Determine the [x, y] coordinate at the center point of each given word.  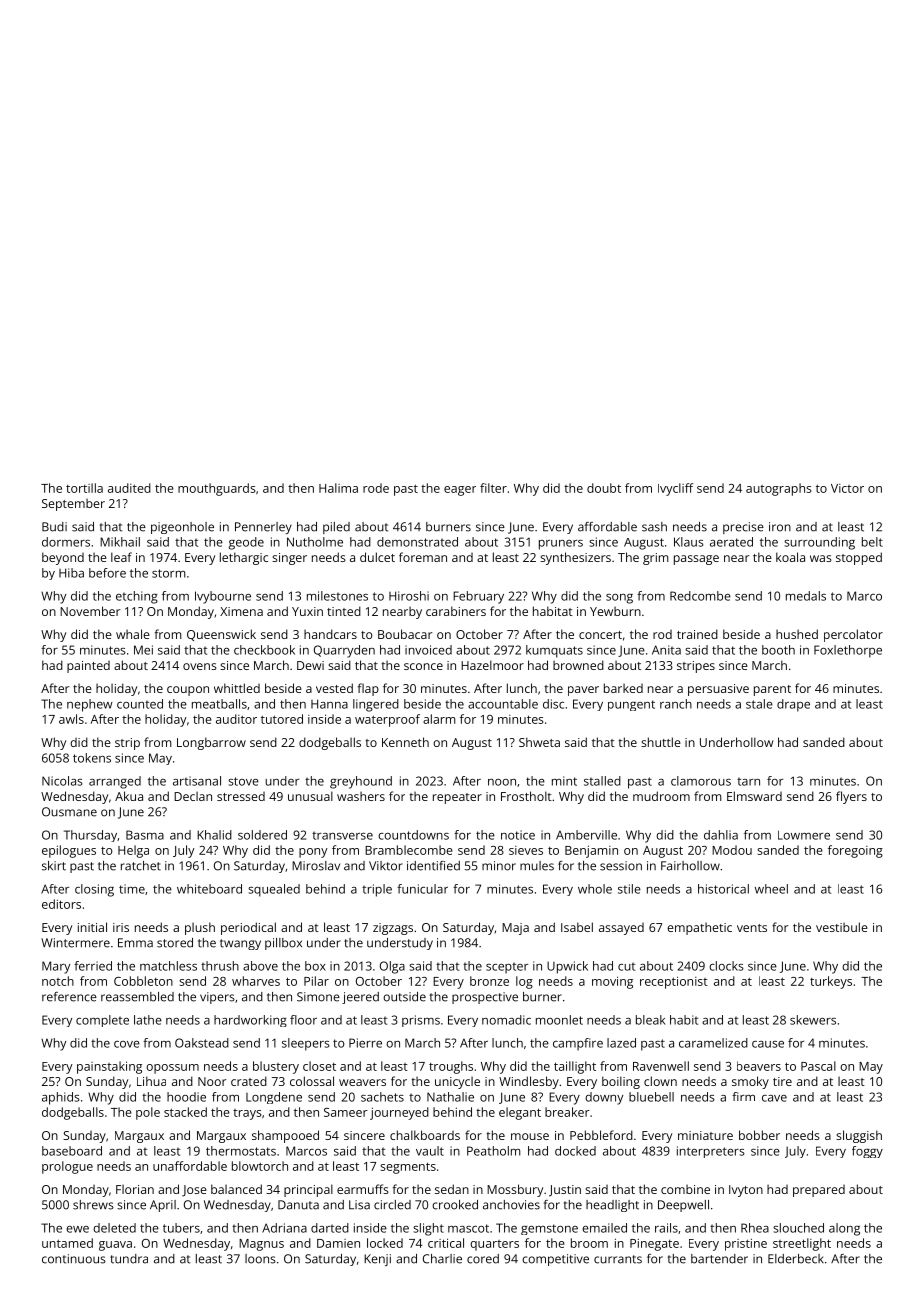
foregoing [855, 851]
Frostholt [526, 796]
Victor [847, 488]
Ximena [241, 611]
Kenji [377, 1260]
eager [460, 491]
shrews [93, 1205]
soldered [262, 835]
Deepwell [683, 1206]
